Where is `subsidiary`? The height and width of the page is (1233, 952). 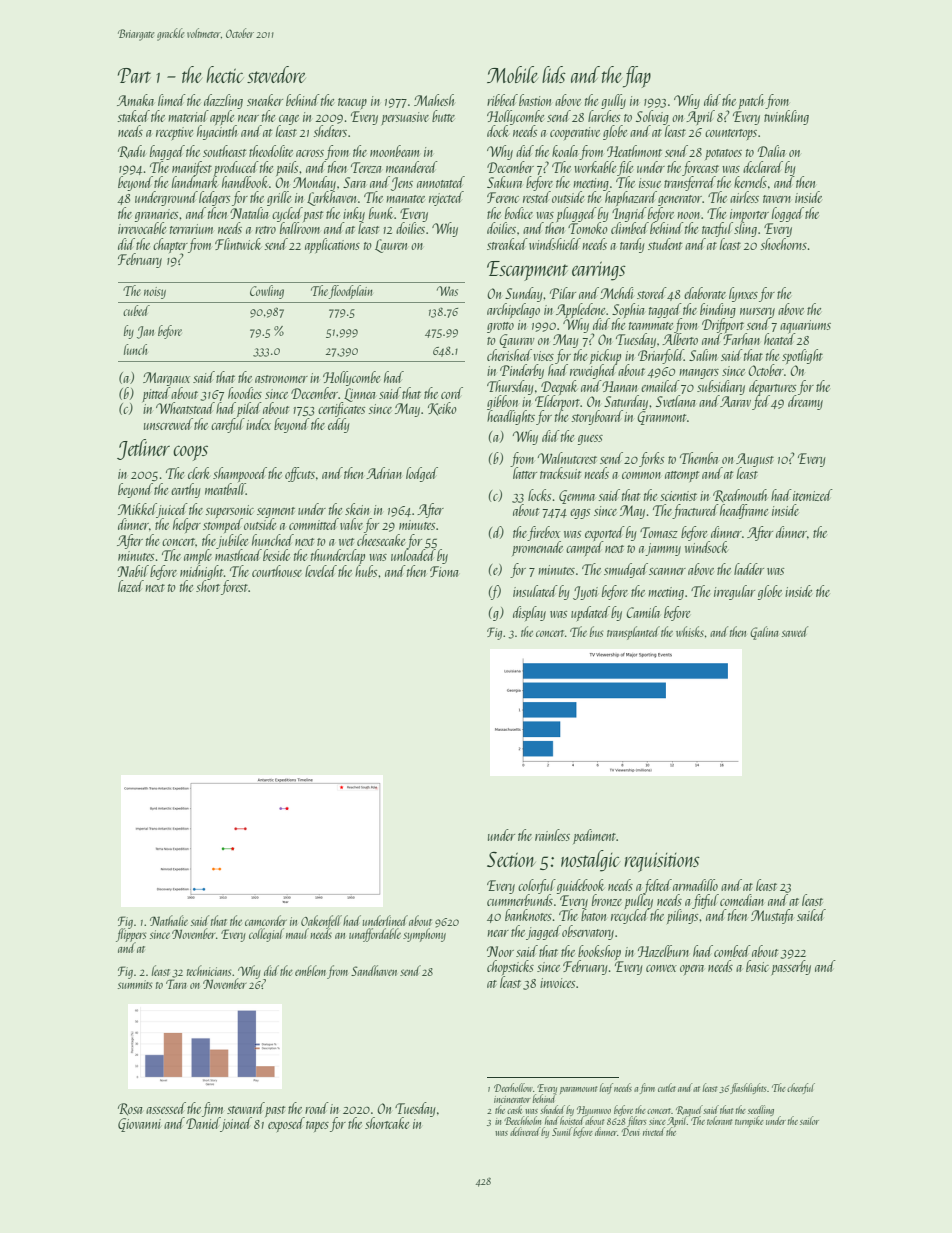
subsidiary is located at coordinates (721, 387).
